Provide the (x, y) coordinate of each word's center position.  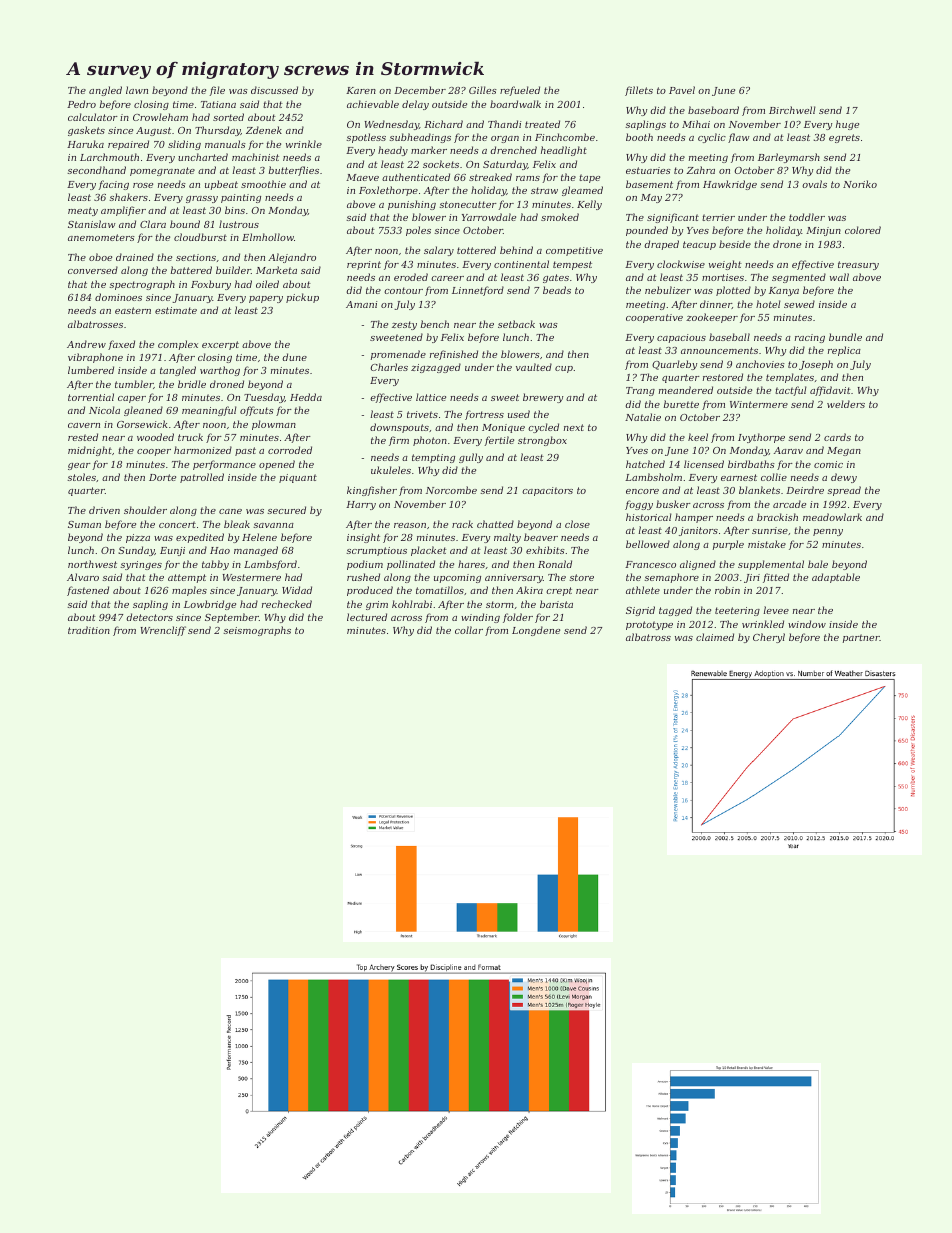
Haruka (85, 144)
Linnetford (478, 291)
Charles (389, 367)
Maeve (362, 177)
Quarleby (674, 365)
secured (286, 510)
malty (507, 538)
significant (673, 218)
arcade (789, 504)
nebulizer (668, 290)
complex (178, 345)
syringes (141, 565)
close (577, 524)
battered (191, 270)
